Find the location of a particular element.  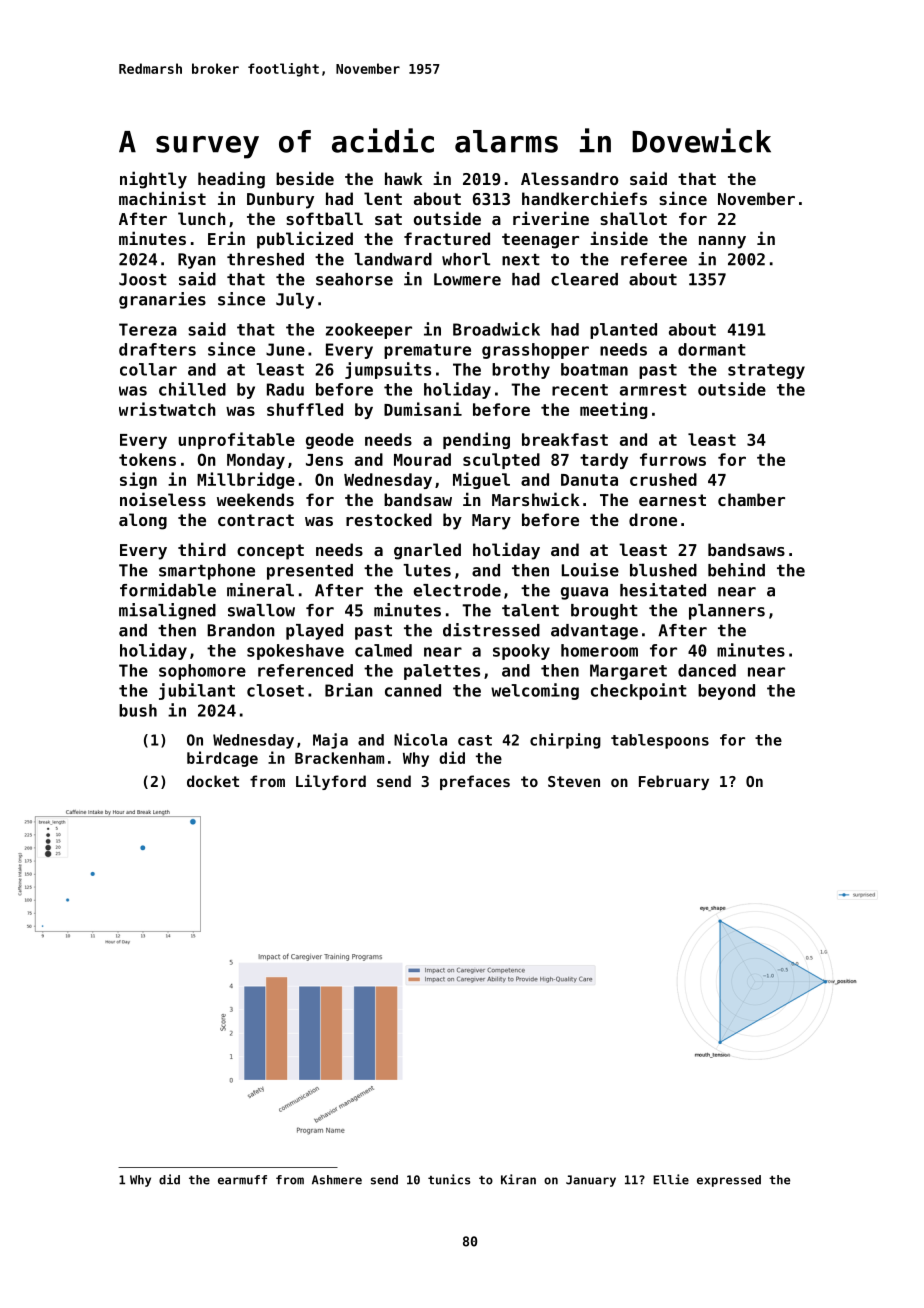

Radu is located at coordinates (285, 389).
